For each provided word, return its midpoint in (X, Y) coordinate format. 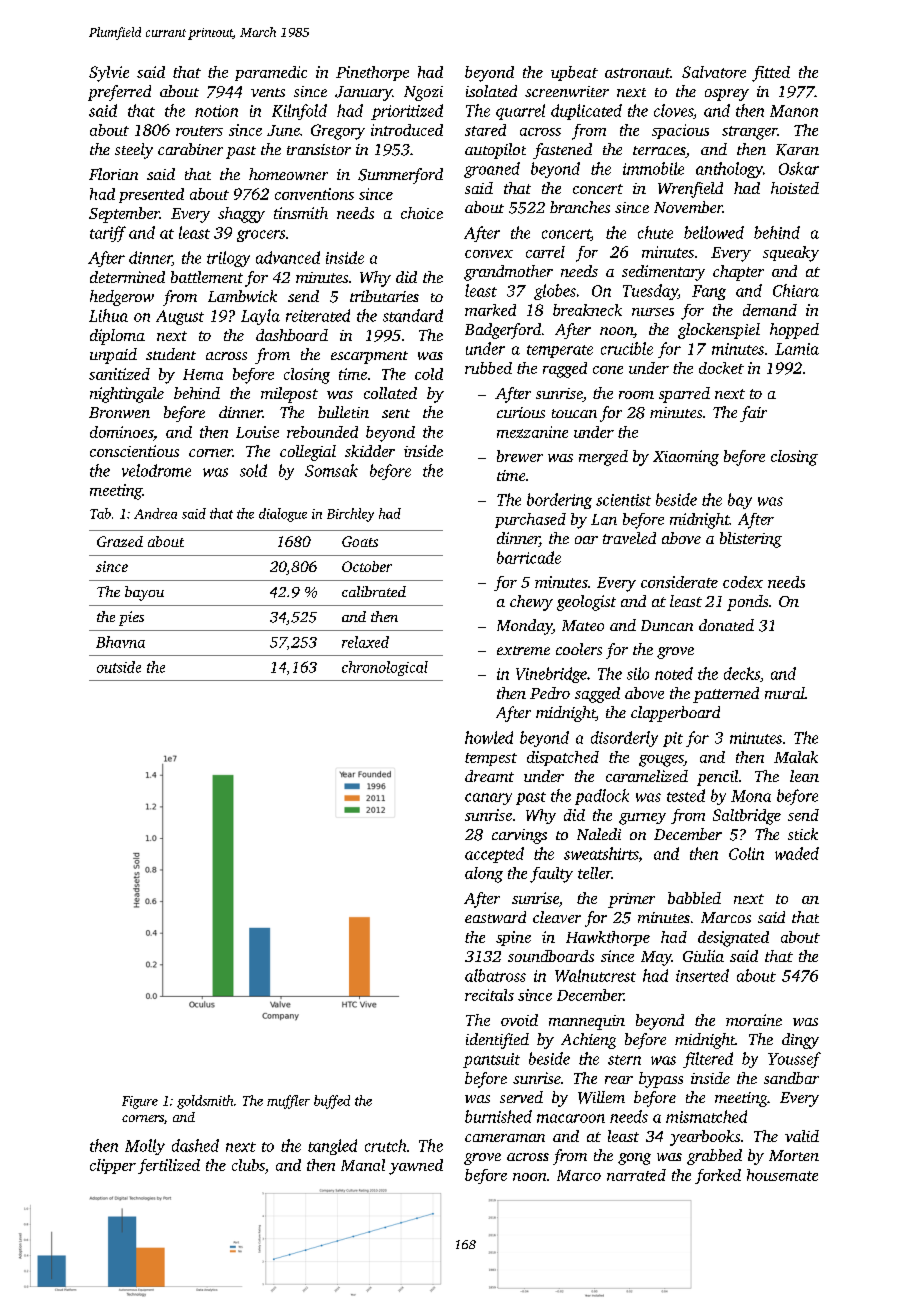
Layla (260, 317)
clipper (113, 1166)
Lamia (797, 349)
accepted (494, 855)
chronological (385, 668)
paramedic (271, 73)
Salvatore (714, 72)
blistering (751, 540)
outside (119, 667)
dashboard (292, 335)
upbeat (574, 73)
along (484, 875)
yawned (416, 1167)
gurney (642, 819)
